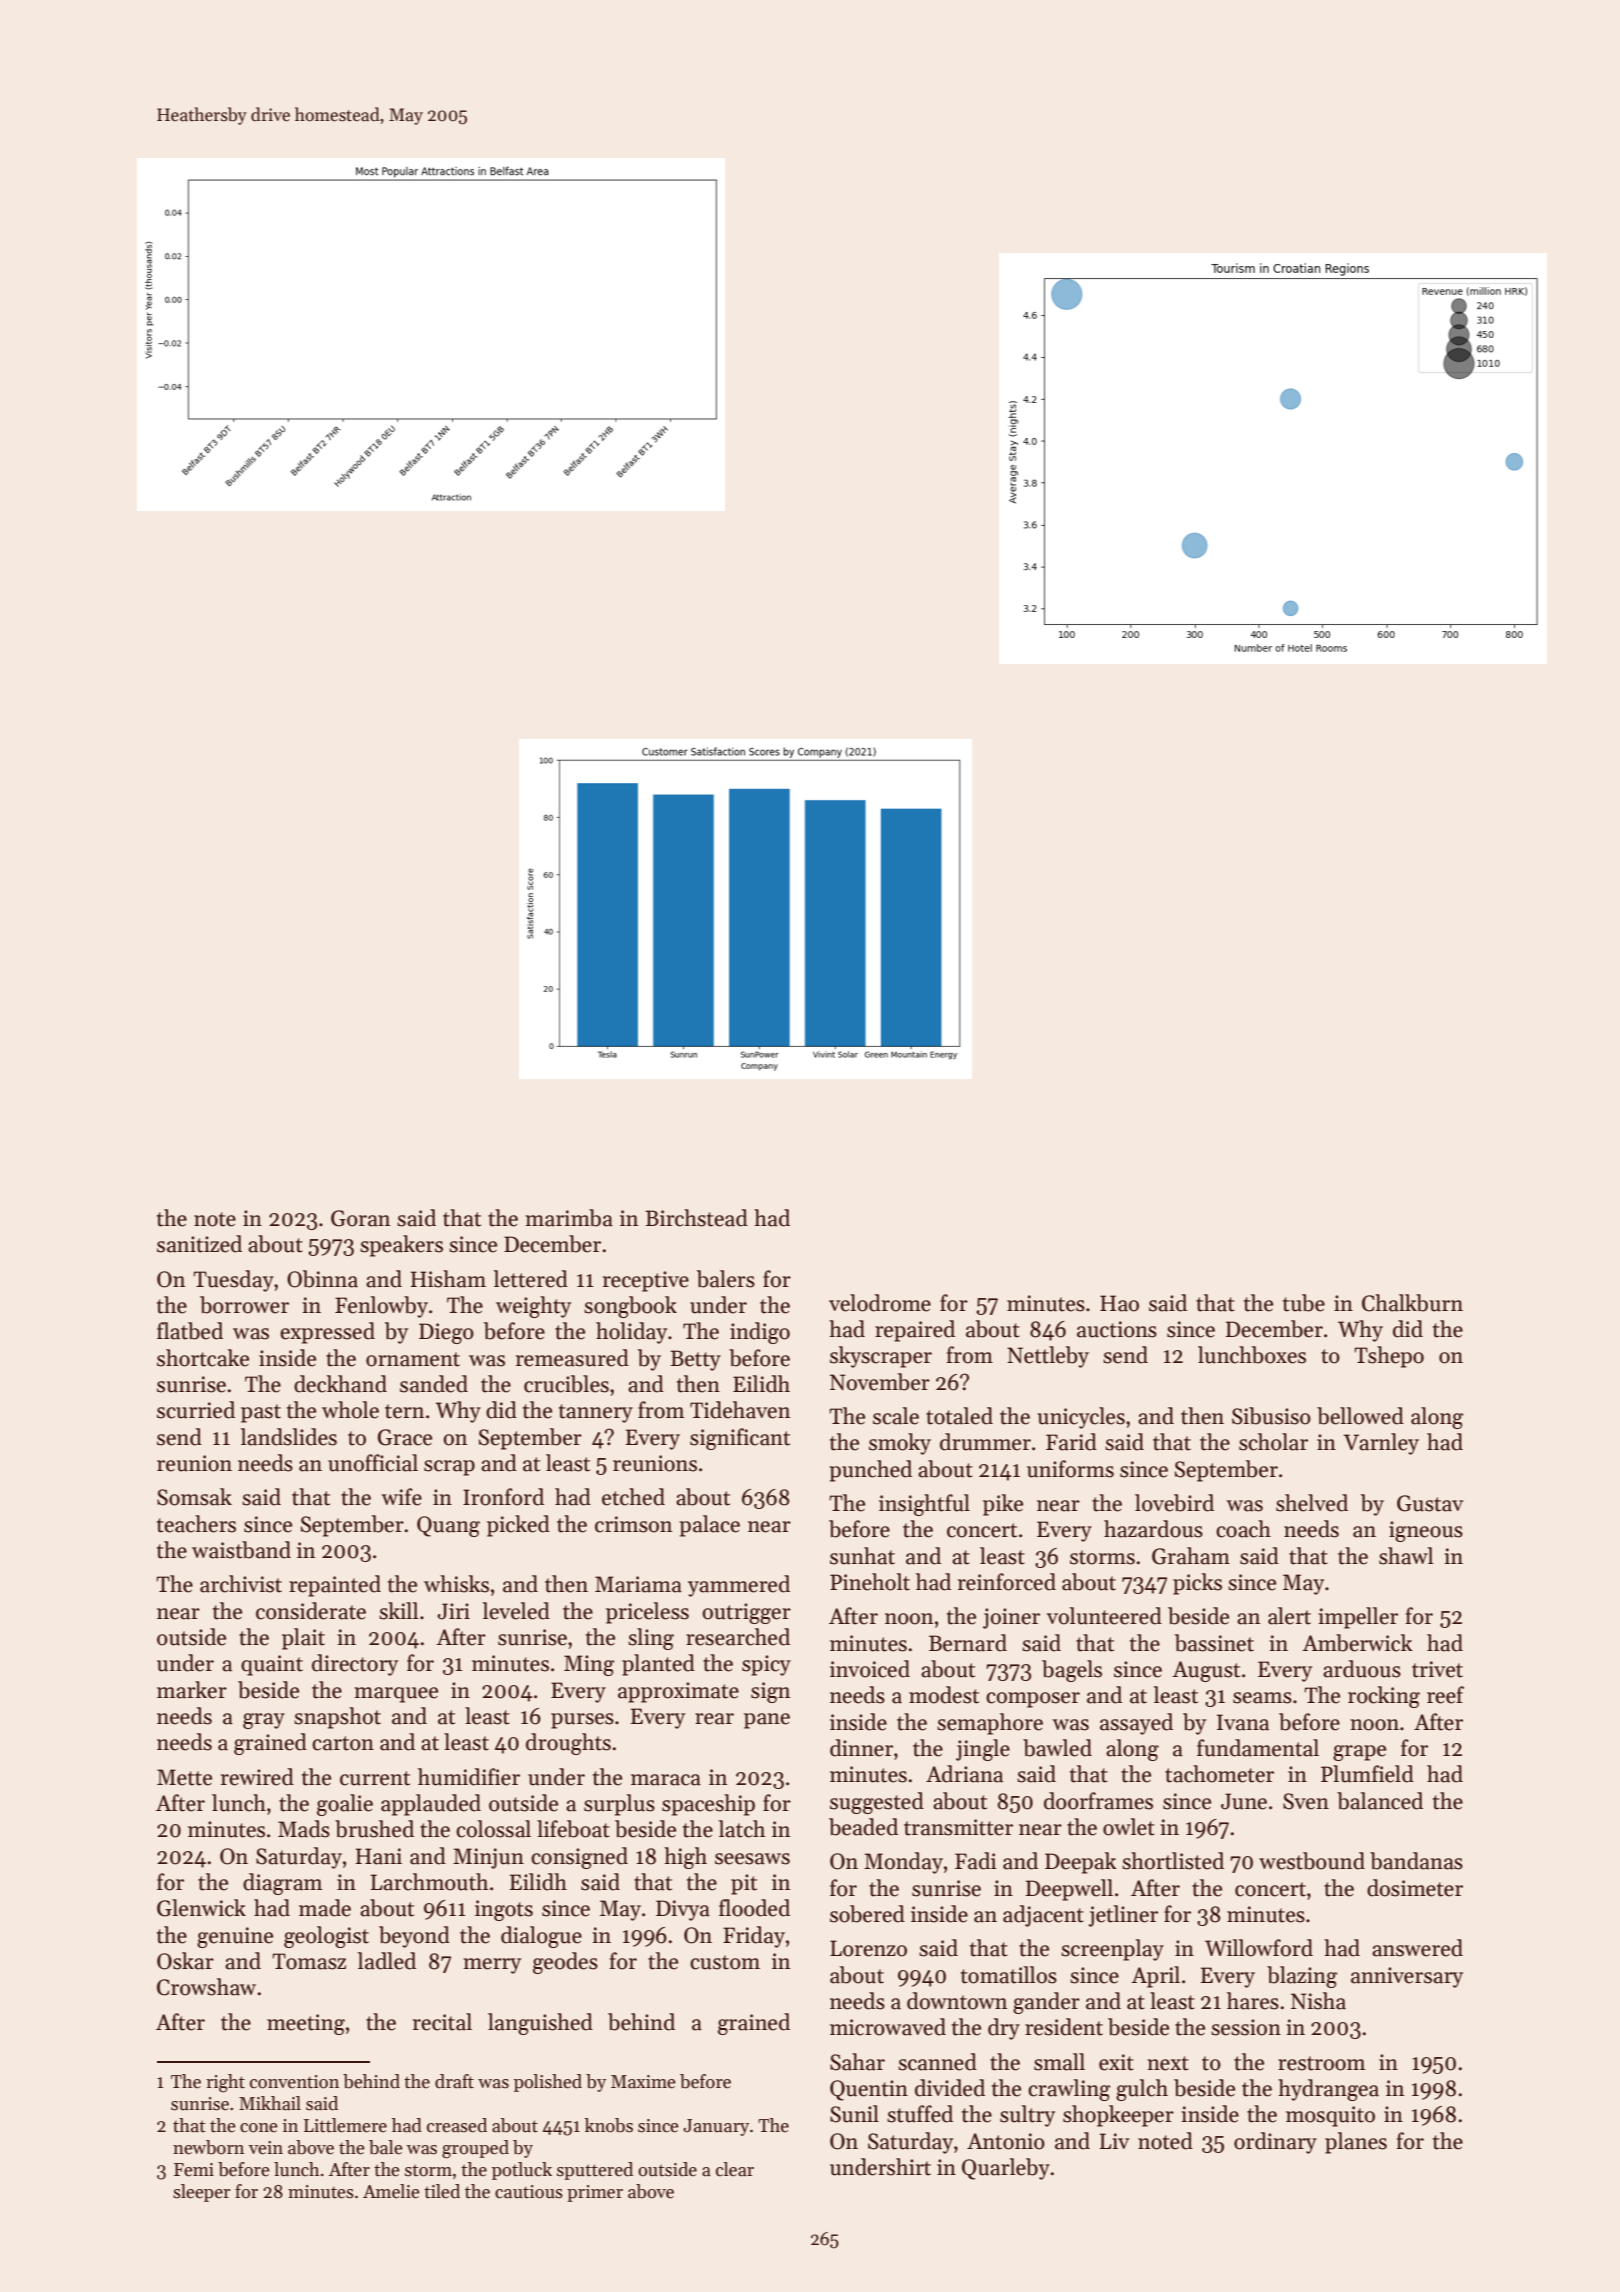 Image resolution: width=1620 pixels, height=2292 pixels. I want to click on repaired, so click(915, 1331).
